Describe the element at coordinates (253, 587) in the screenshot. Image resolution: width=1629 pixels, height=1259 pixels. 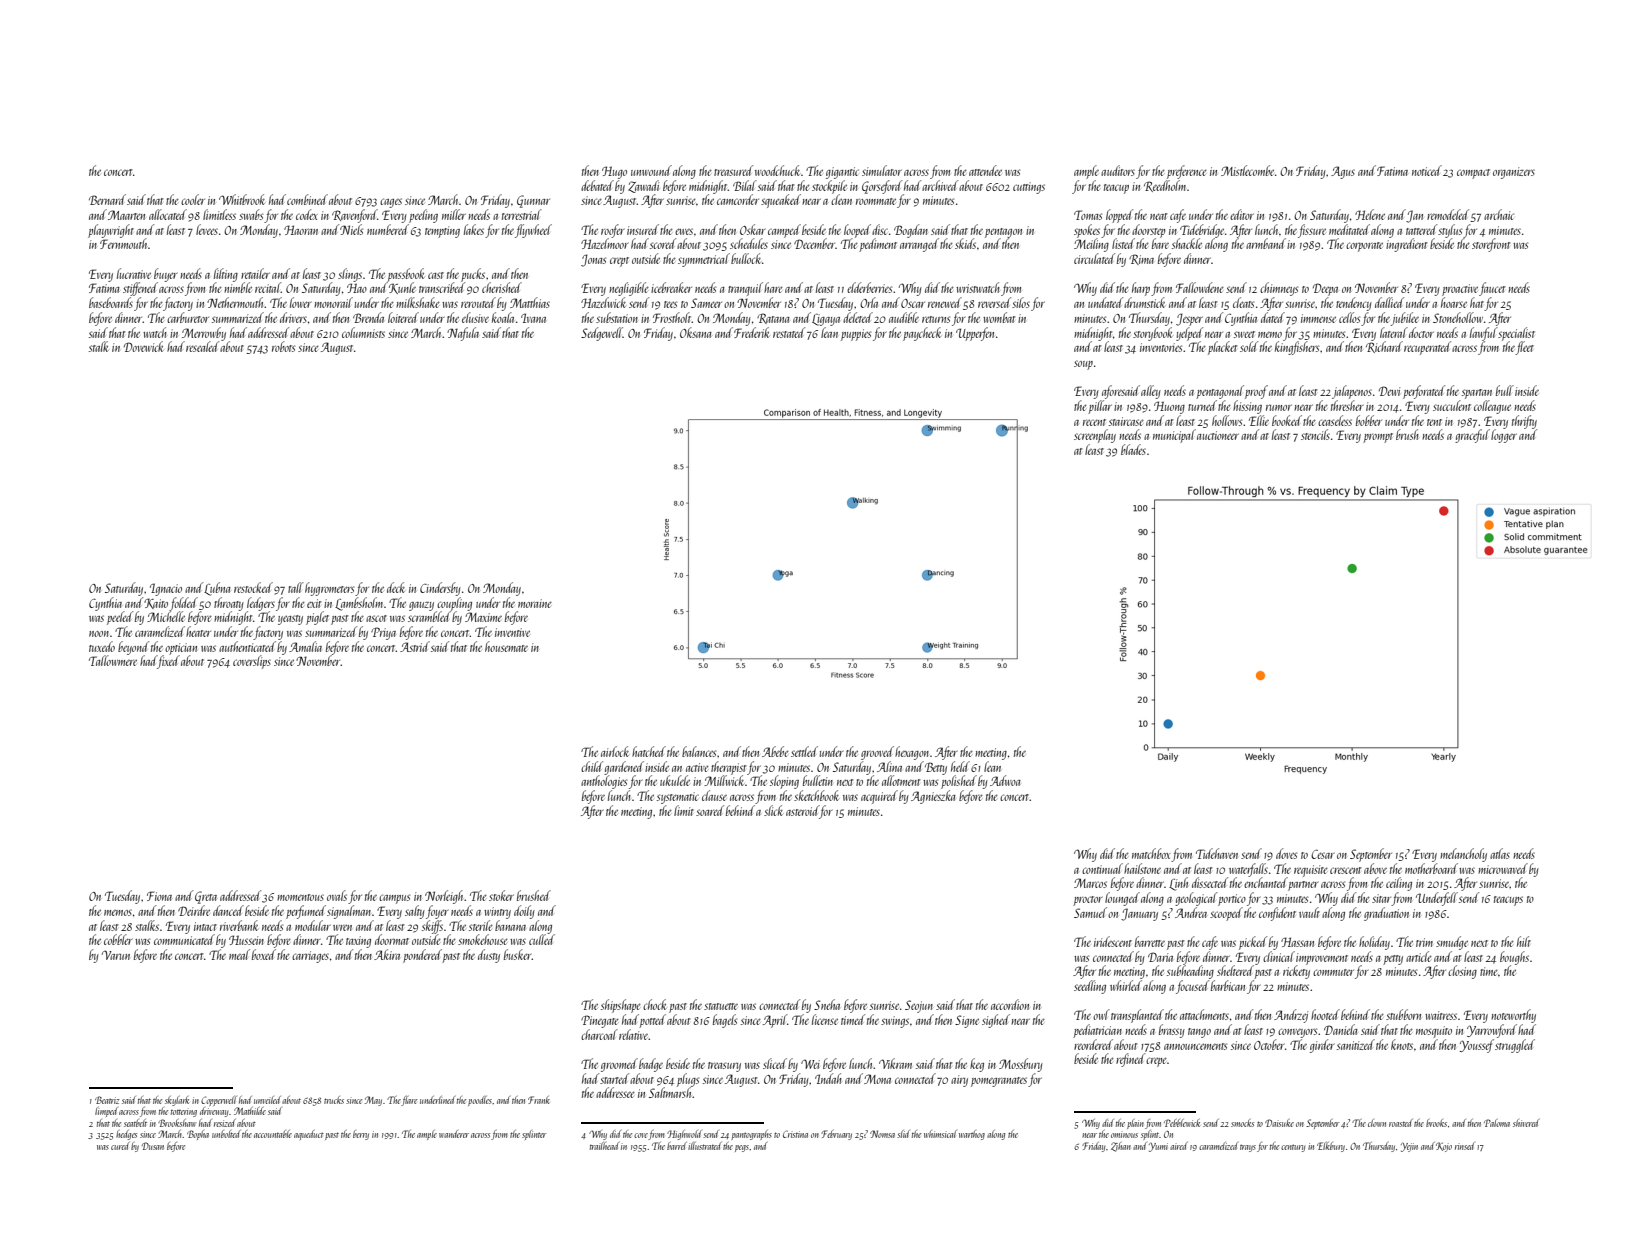
I see `restocked` at that location.
